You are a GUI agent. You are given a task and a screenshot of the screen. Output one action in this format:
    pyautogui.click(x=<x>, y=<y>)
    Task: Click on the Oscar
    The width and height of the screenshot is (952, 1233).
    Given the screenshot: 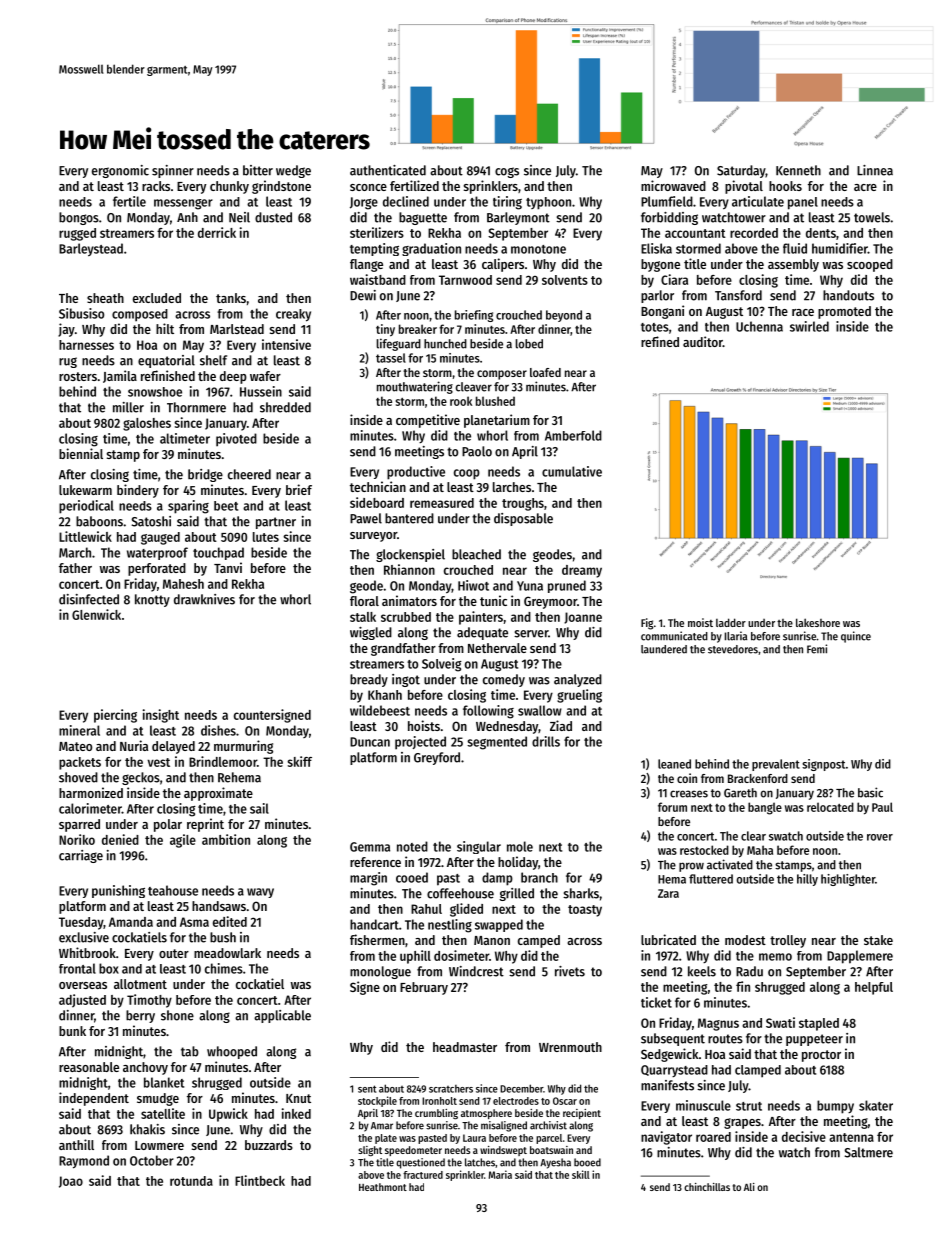 What is the action you would take?
    pyautogui.click(x=565, y=1101)
